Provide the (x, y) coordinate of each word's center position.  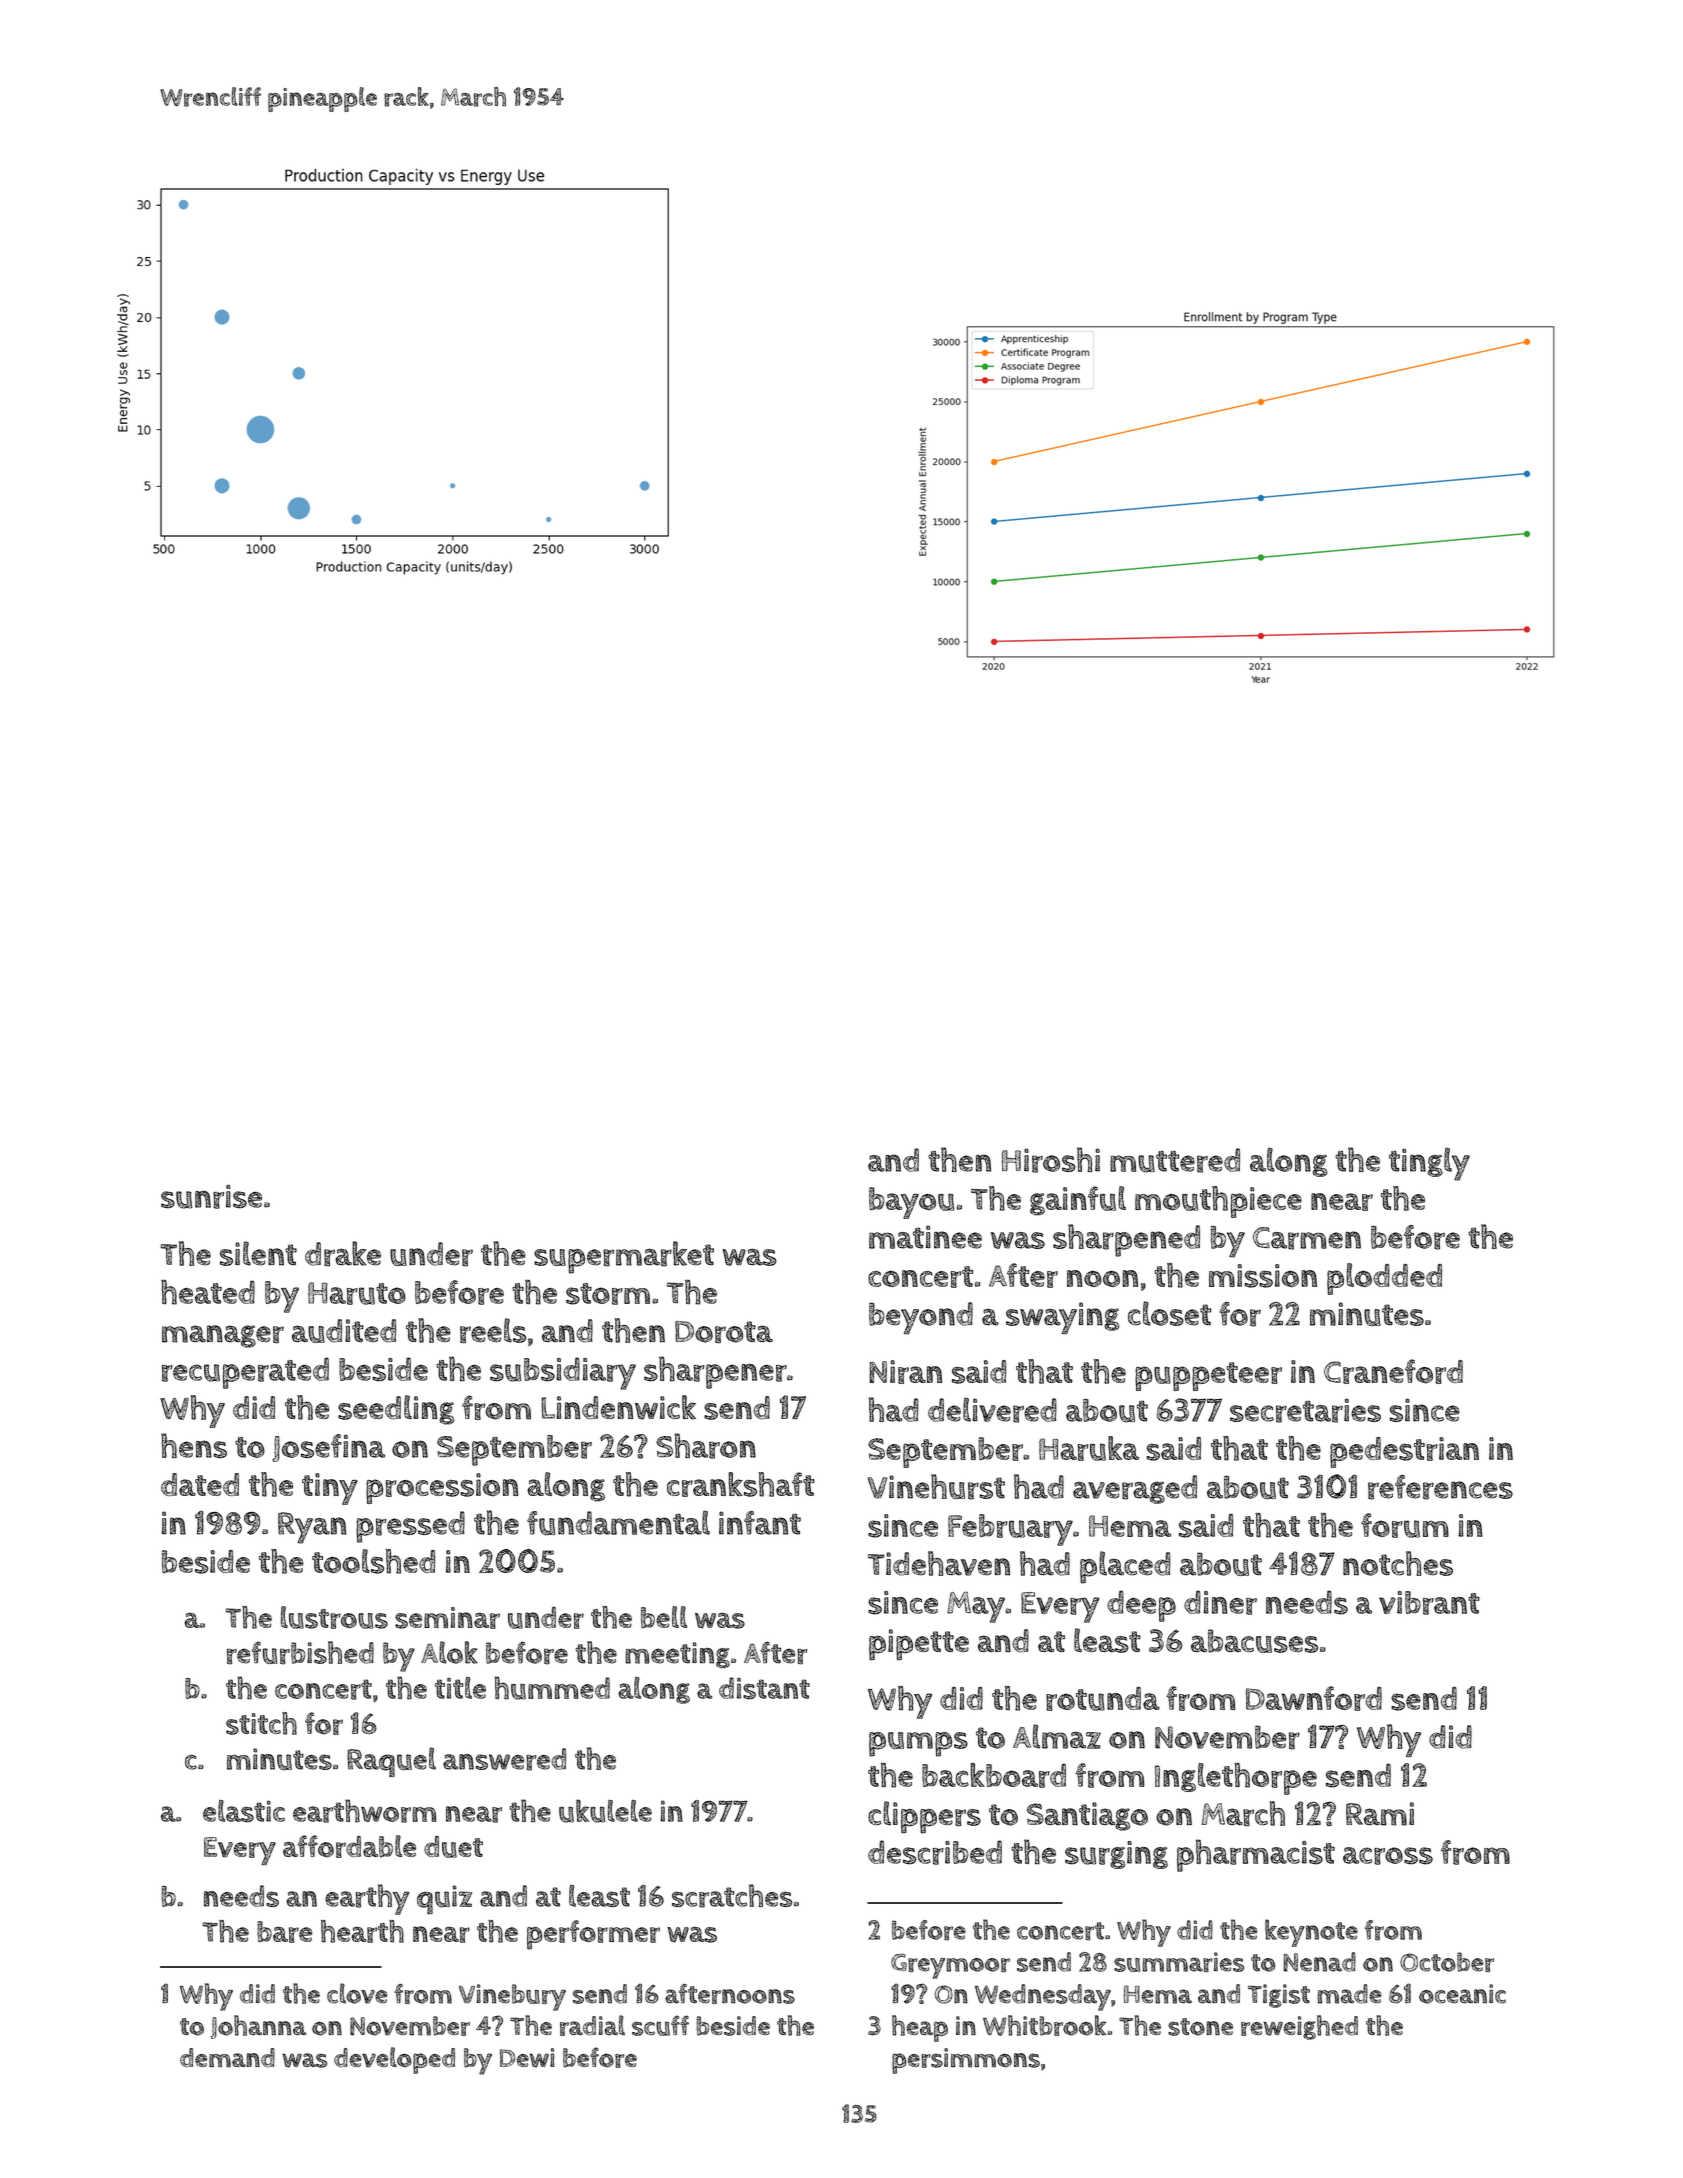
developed (394, 2060)
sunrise (211, 1197)
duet (453, 1847)
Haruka (1089, 1448)
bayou (911, 1203)
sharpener (715, 1372)
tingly (1429, 1164)
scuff (660, 2025)
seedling (396, 1410)
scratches (732, 1896)
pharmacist (1256, 1855)
